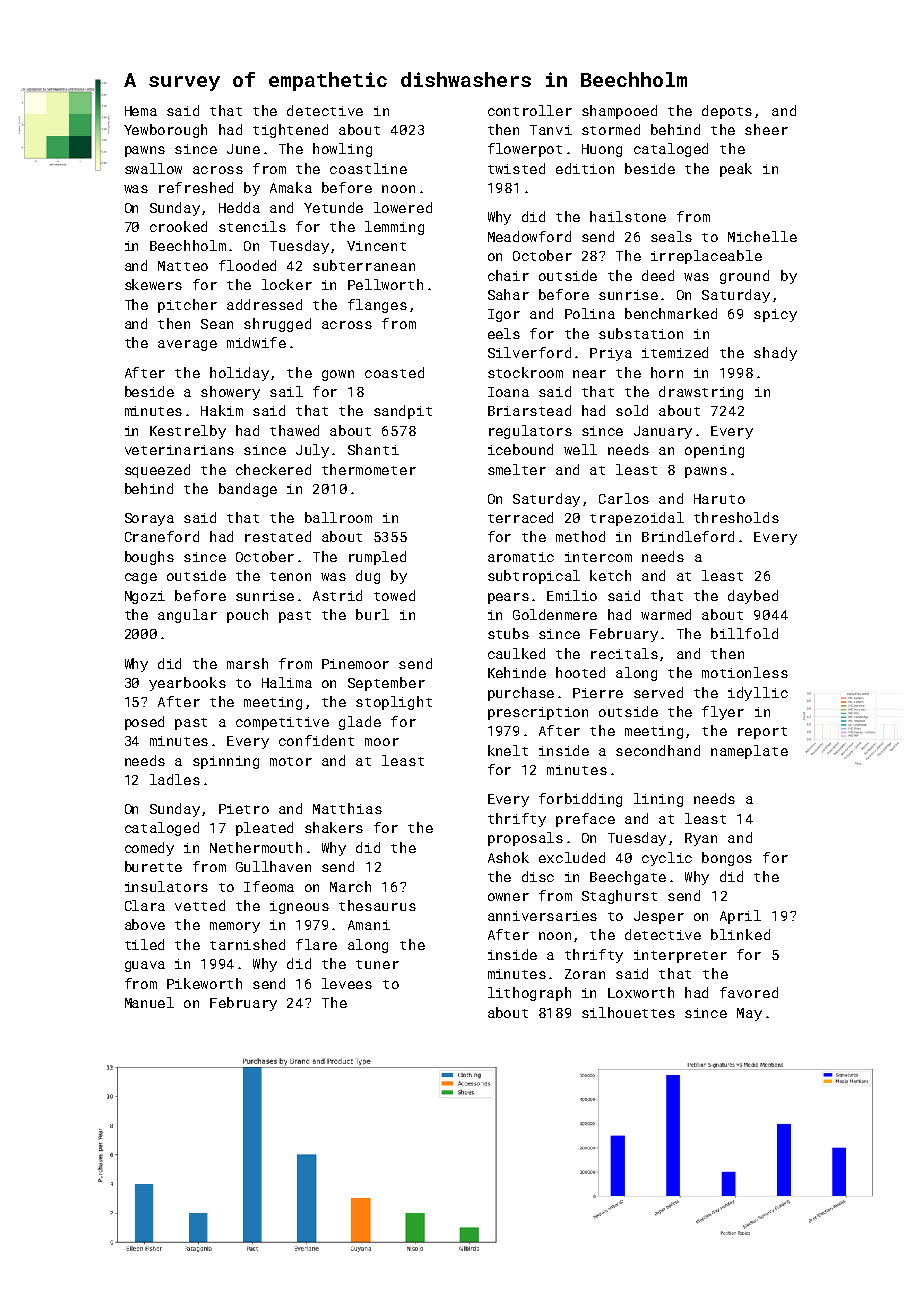 This page has height=1314, width=924. I want to click on shady, so click(775, 354).
